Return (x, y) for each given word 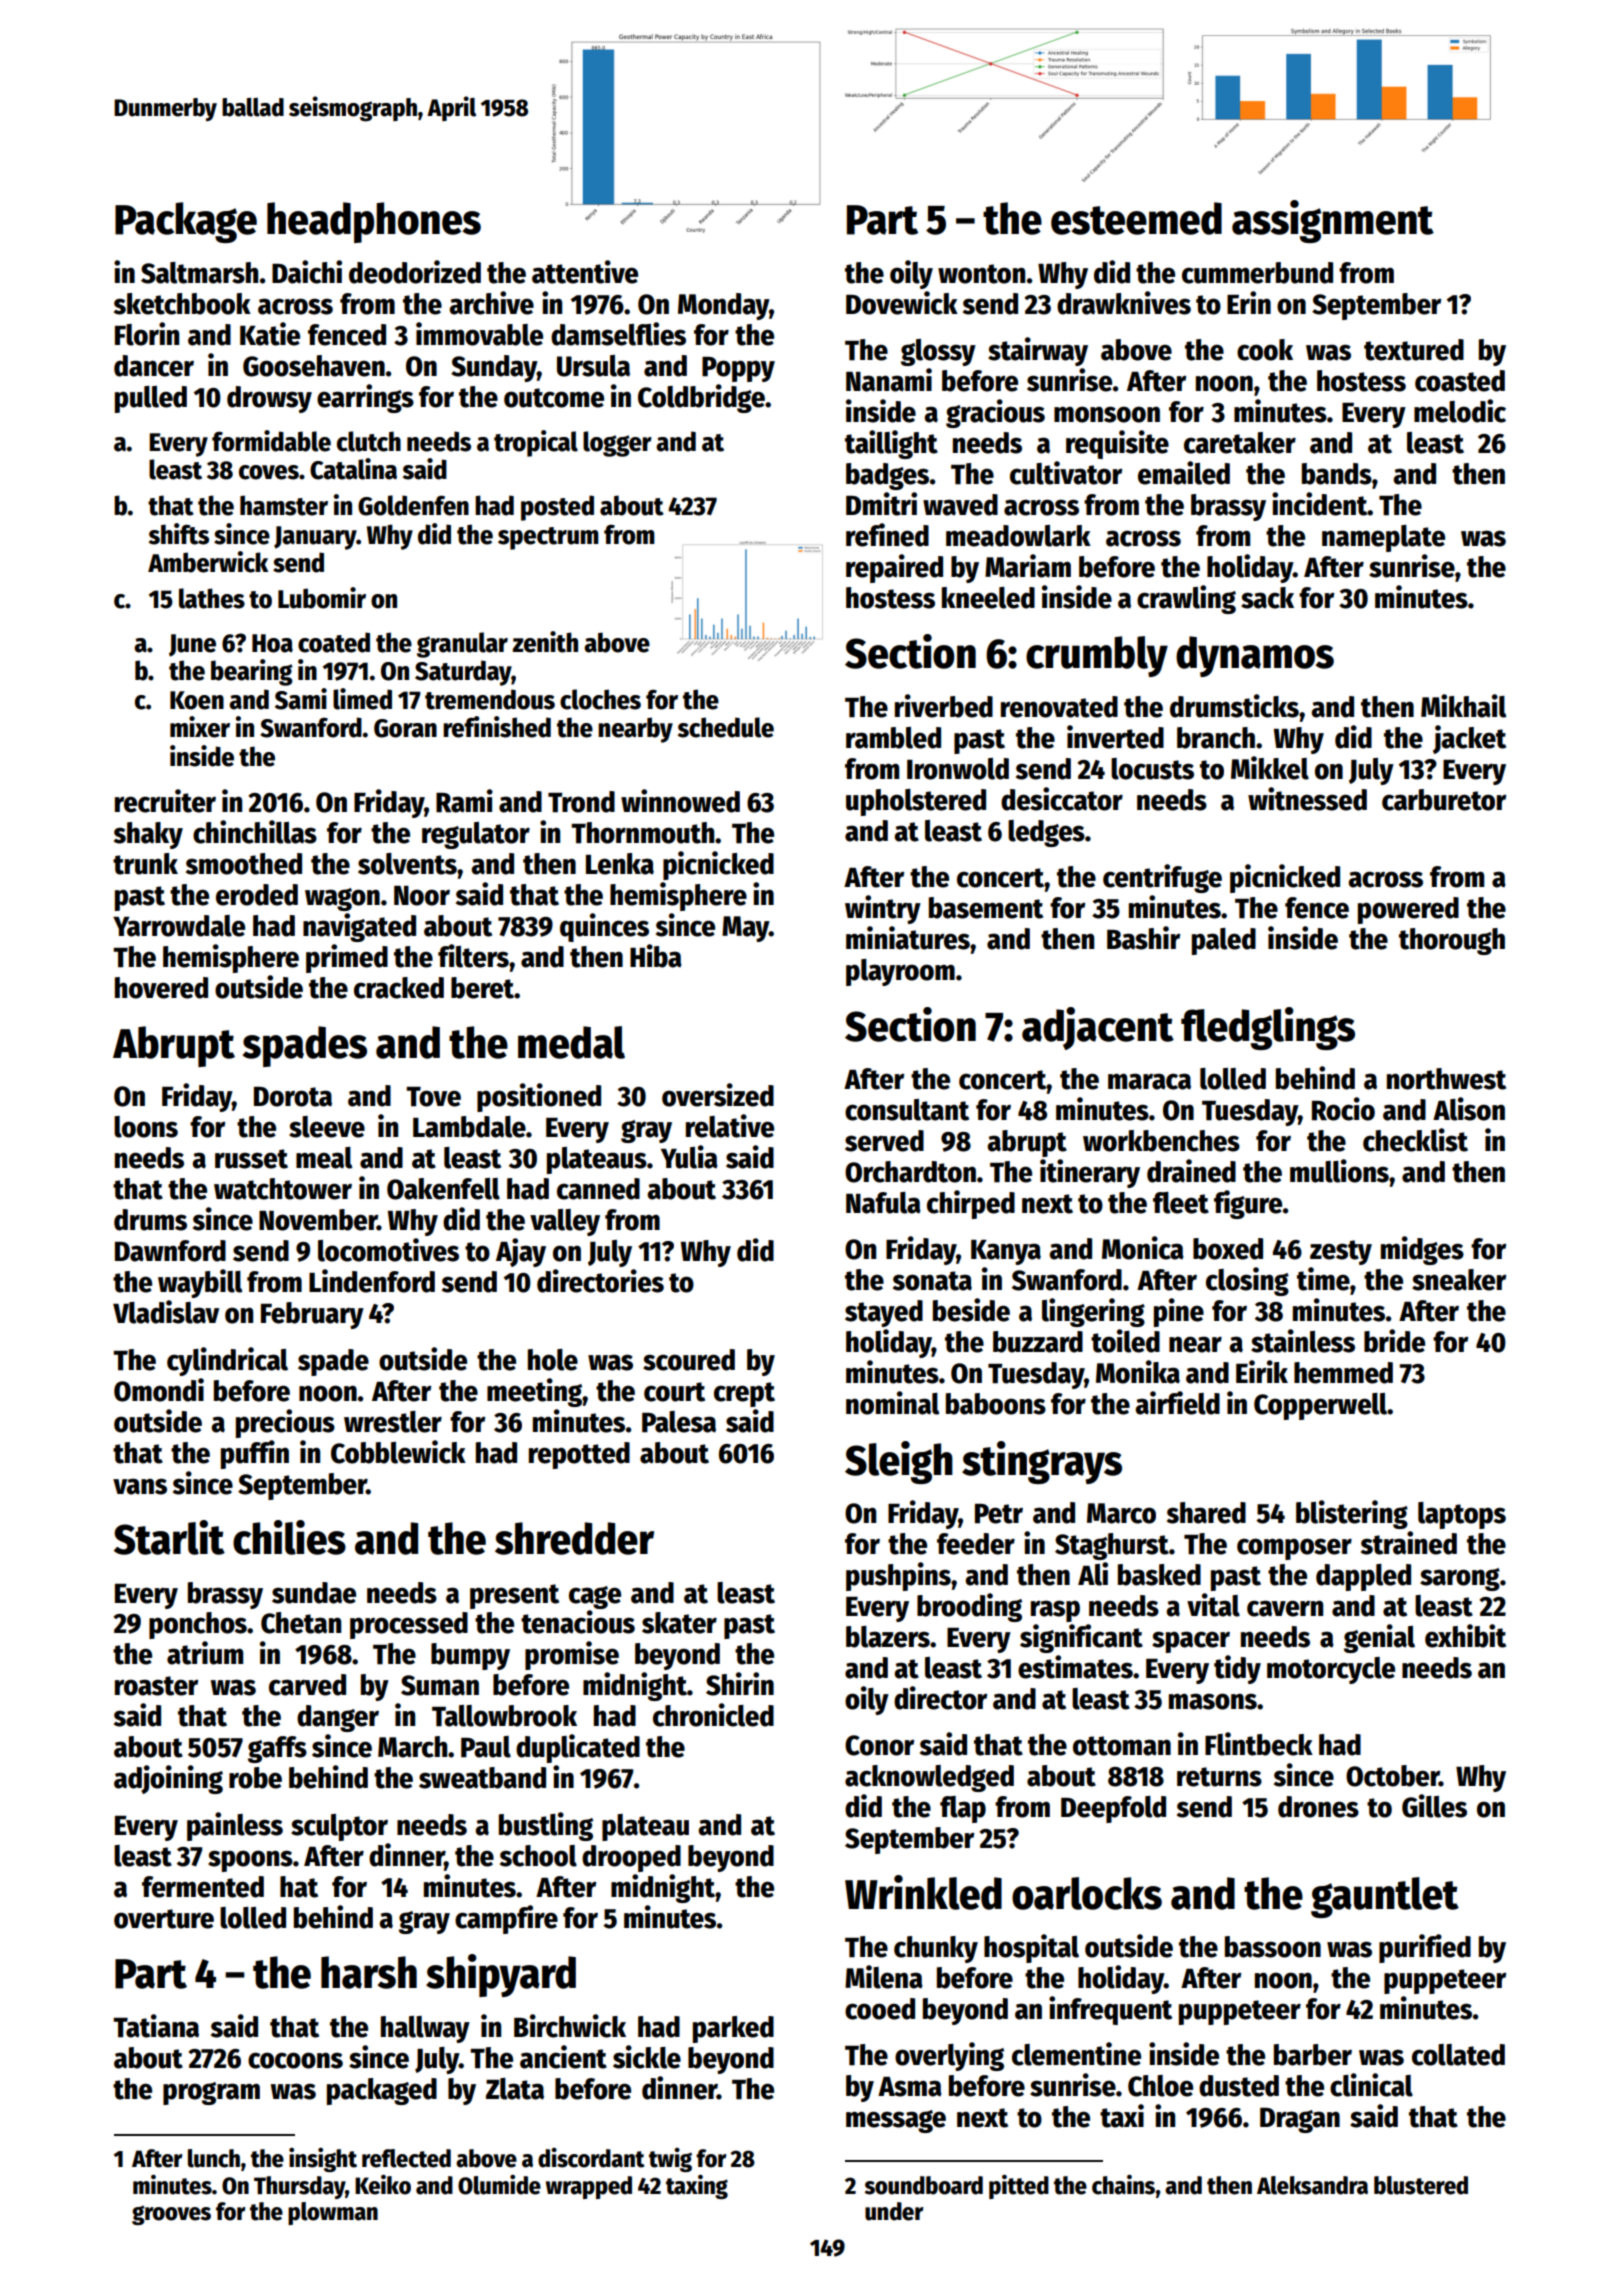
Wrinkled (923, 1892)
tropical (536, 443)
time (1323, 1279)
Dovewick (902, 303)
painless (235, 1826)
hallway (425, 2029)
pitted (1019, 2186)
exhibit (1465, 1636)
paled (1224, 941)
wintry (883, 909)
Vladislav (166, 1312)
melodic (1460, 411)
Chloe (1160, 2086)
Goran (405, 728)
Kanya (1006, 1252)
